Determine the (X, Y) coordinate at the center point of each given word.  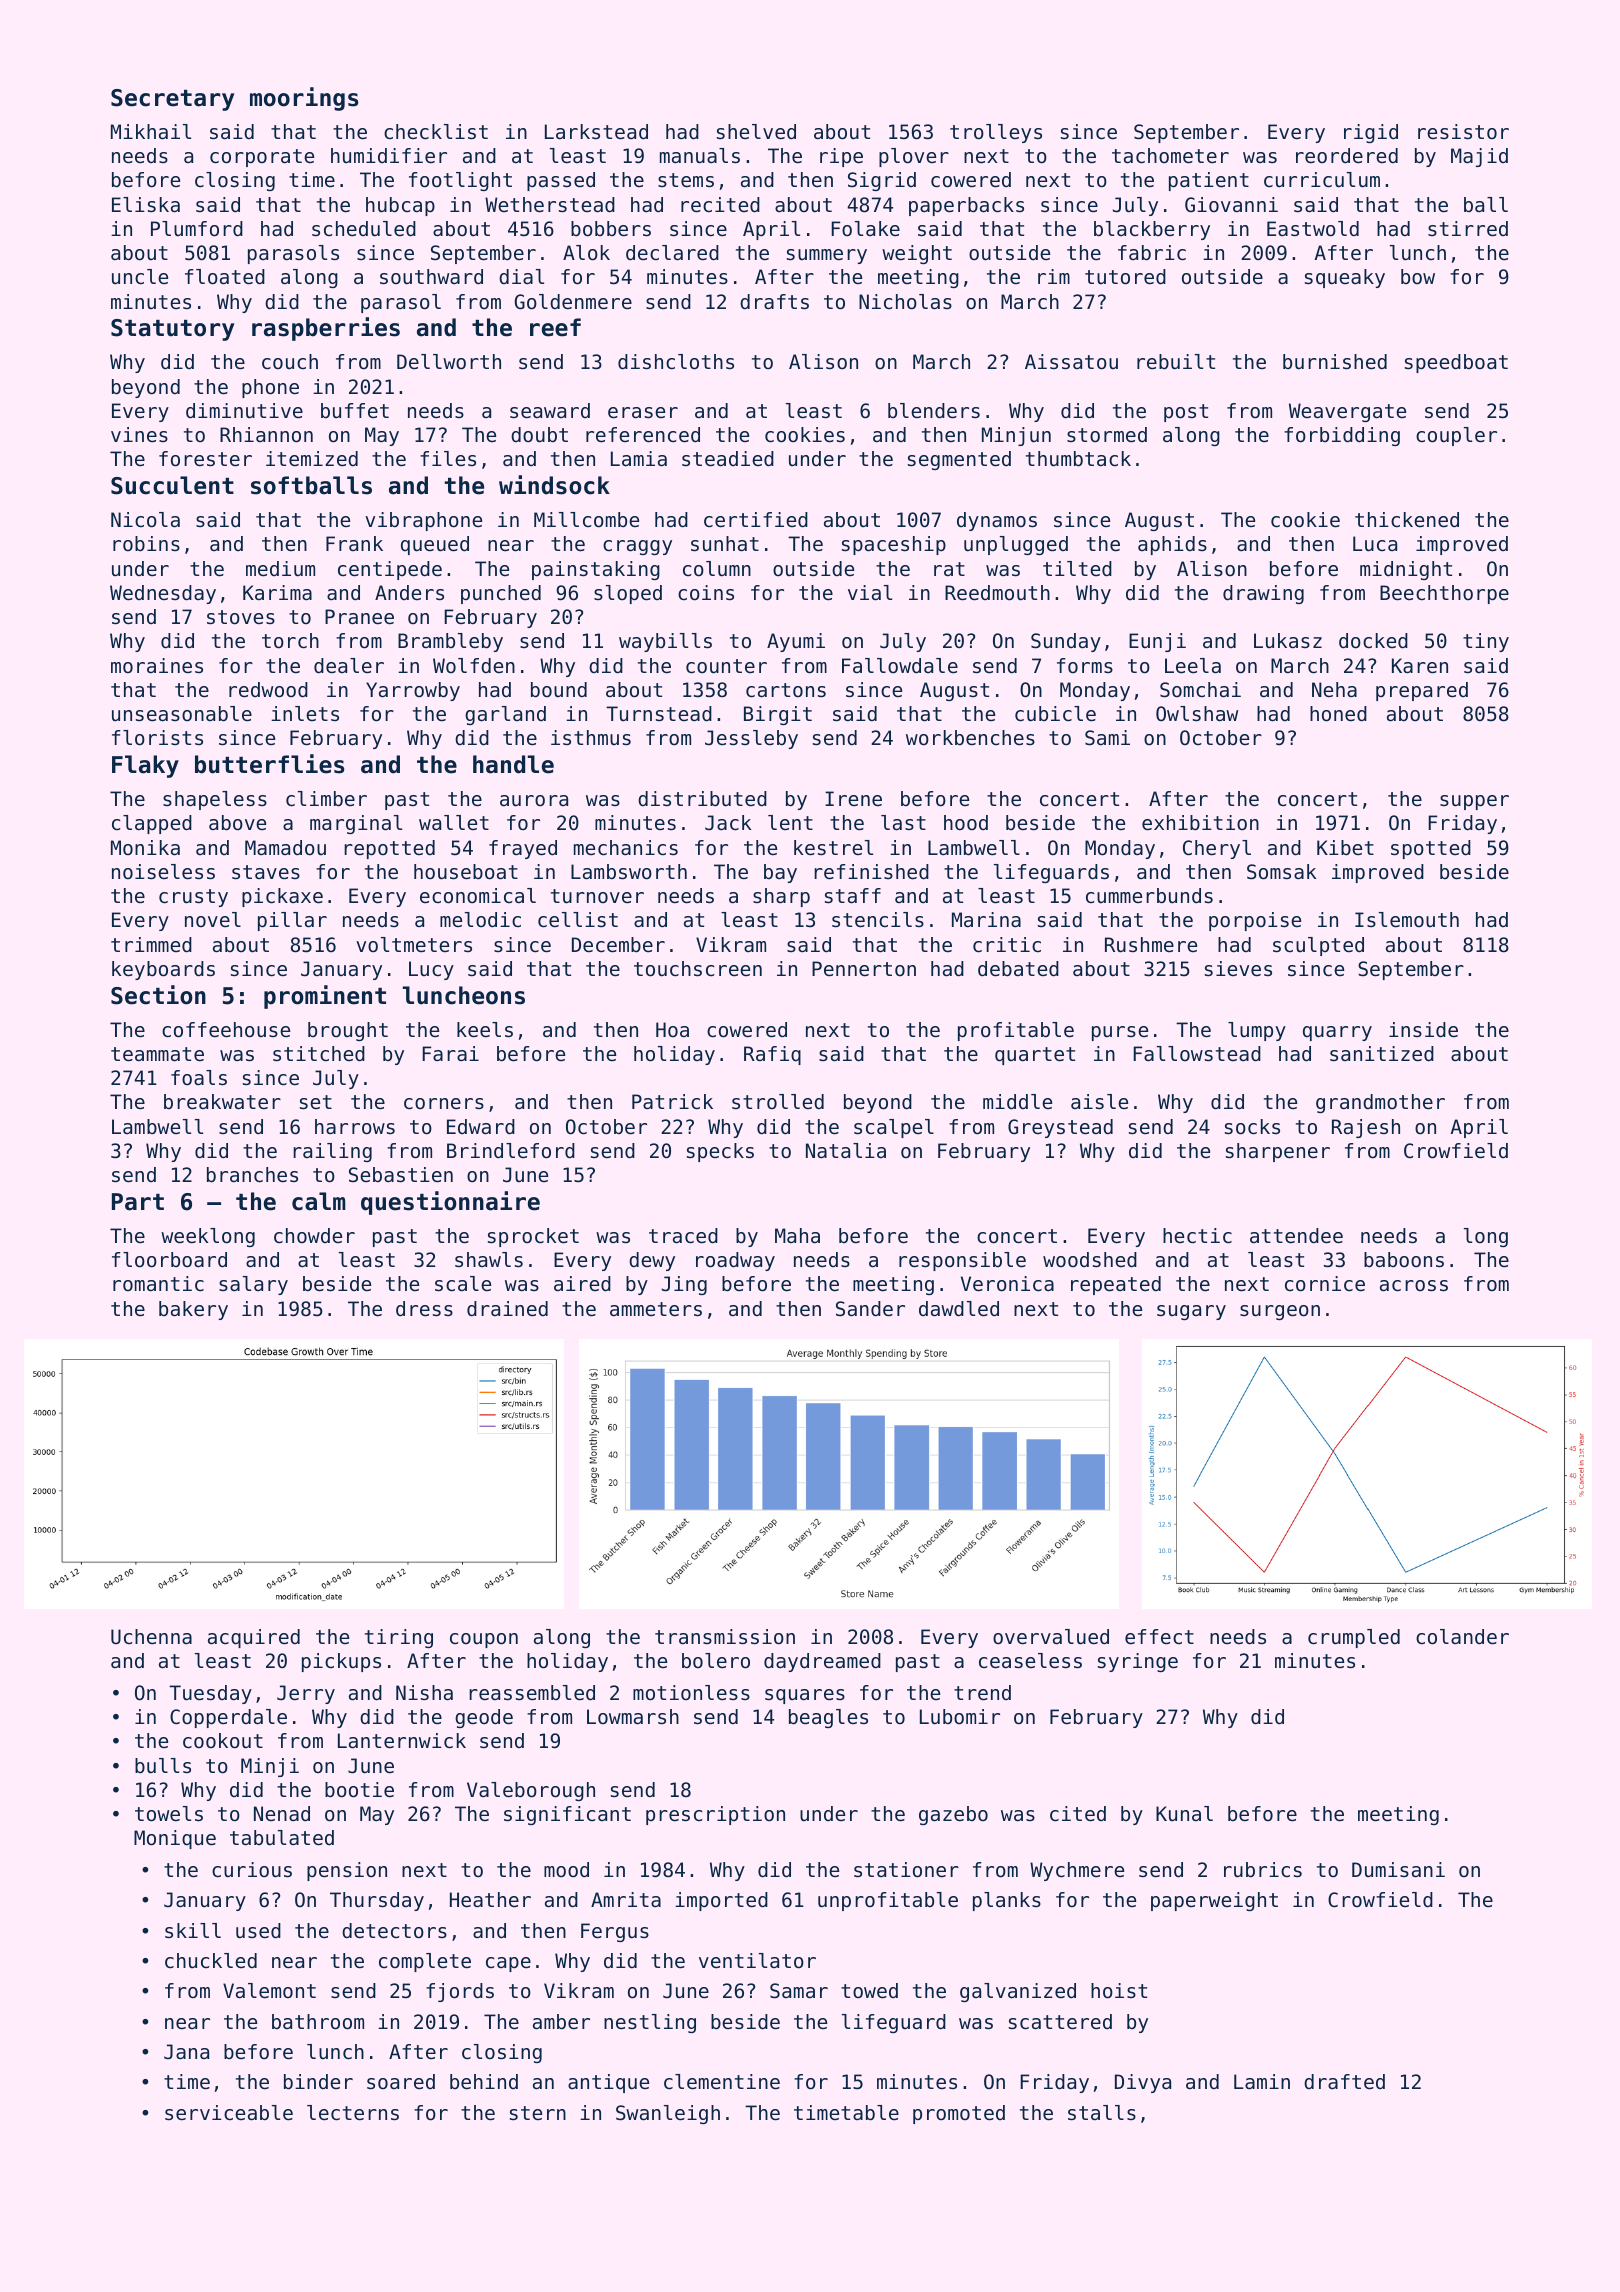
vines (139, 435)
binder (318, 2082)
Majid (1479, 157)
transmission (725, 1637)
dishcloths (676, 362)
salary (253, 1285)
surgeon (1280, 1312)
